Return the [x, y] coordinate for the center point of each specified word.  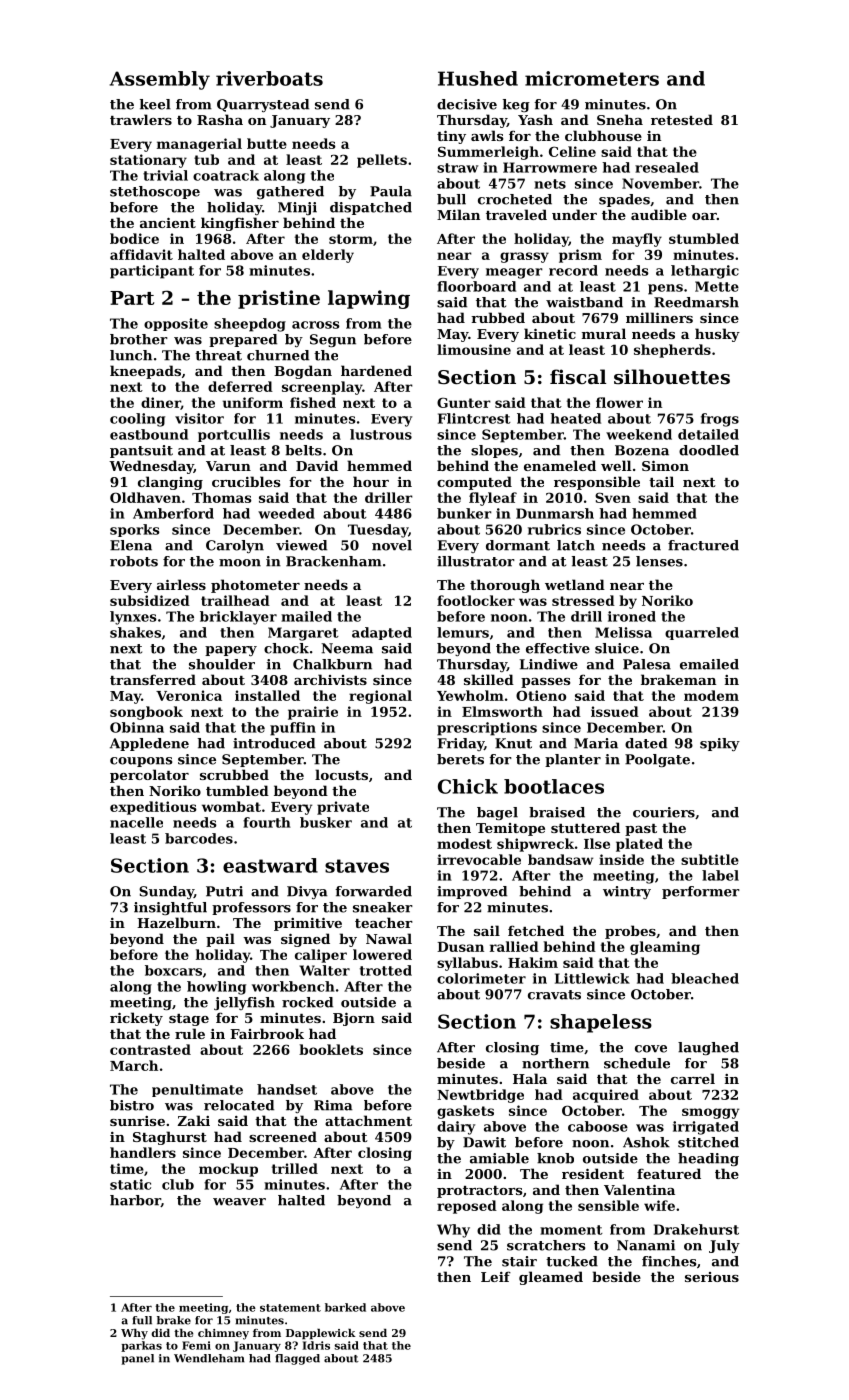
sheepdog [250, 325]
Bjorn [354, 1019]
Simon [665, 466]
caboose [598, 1126]
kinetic [550, 333]
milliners [659, 317]
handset [287, 1089]
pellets [382, 161]
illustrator [476, 561]
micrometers [592, 78]
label [720, 875]
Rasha [220, 119]
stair [519, 1261]
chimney [223, 1334]
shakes [135, 632]
